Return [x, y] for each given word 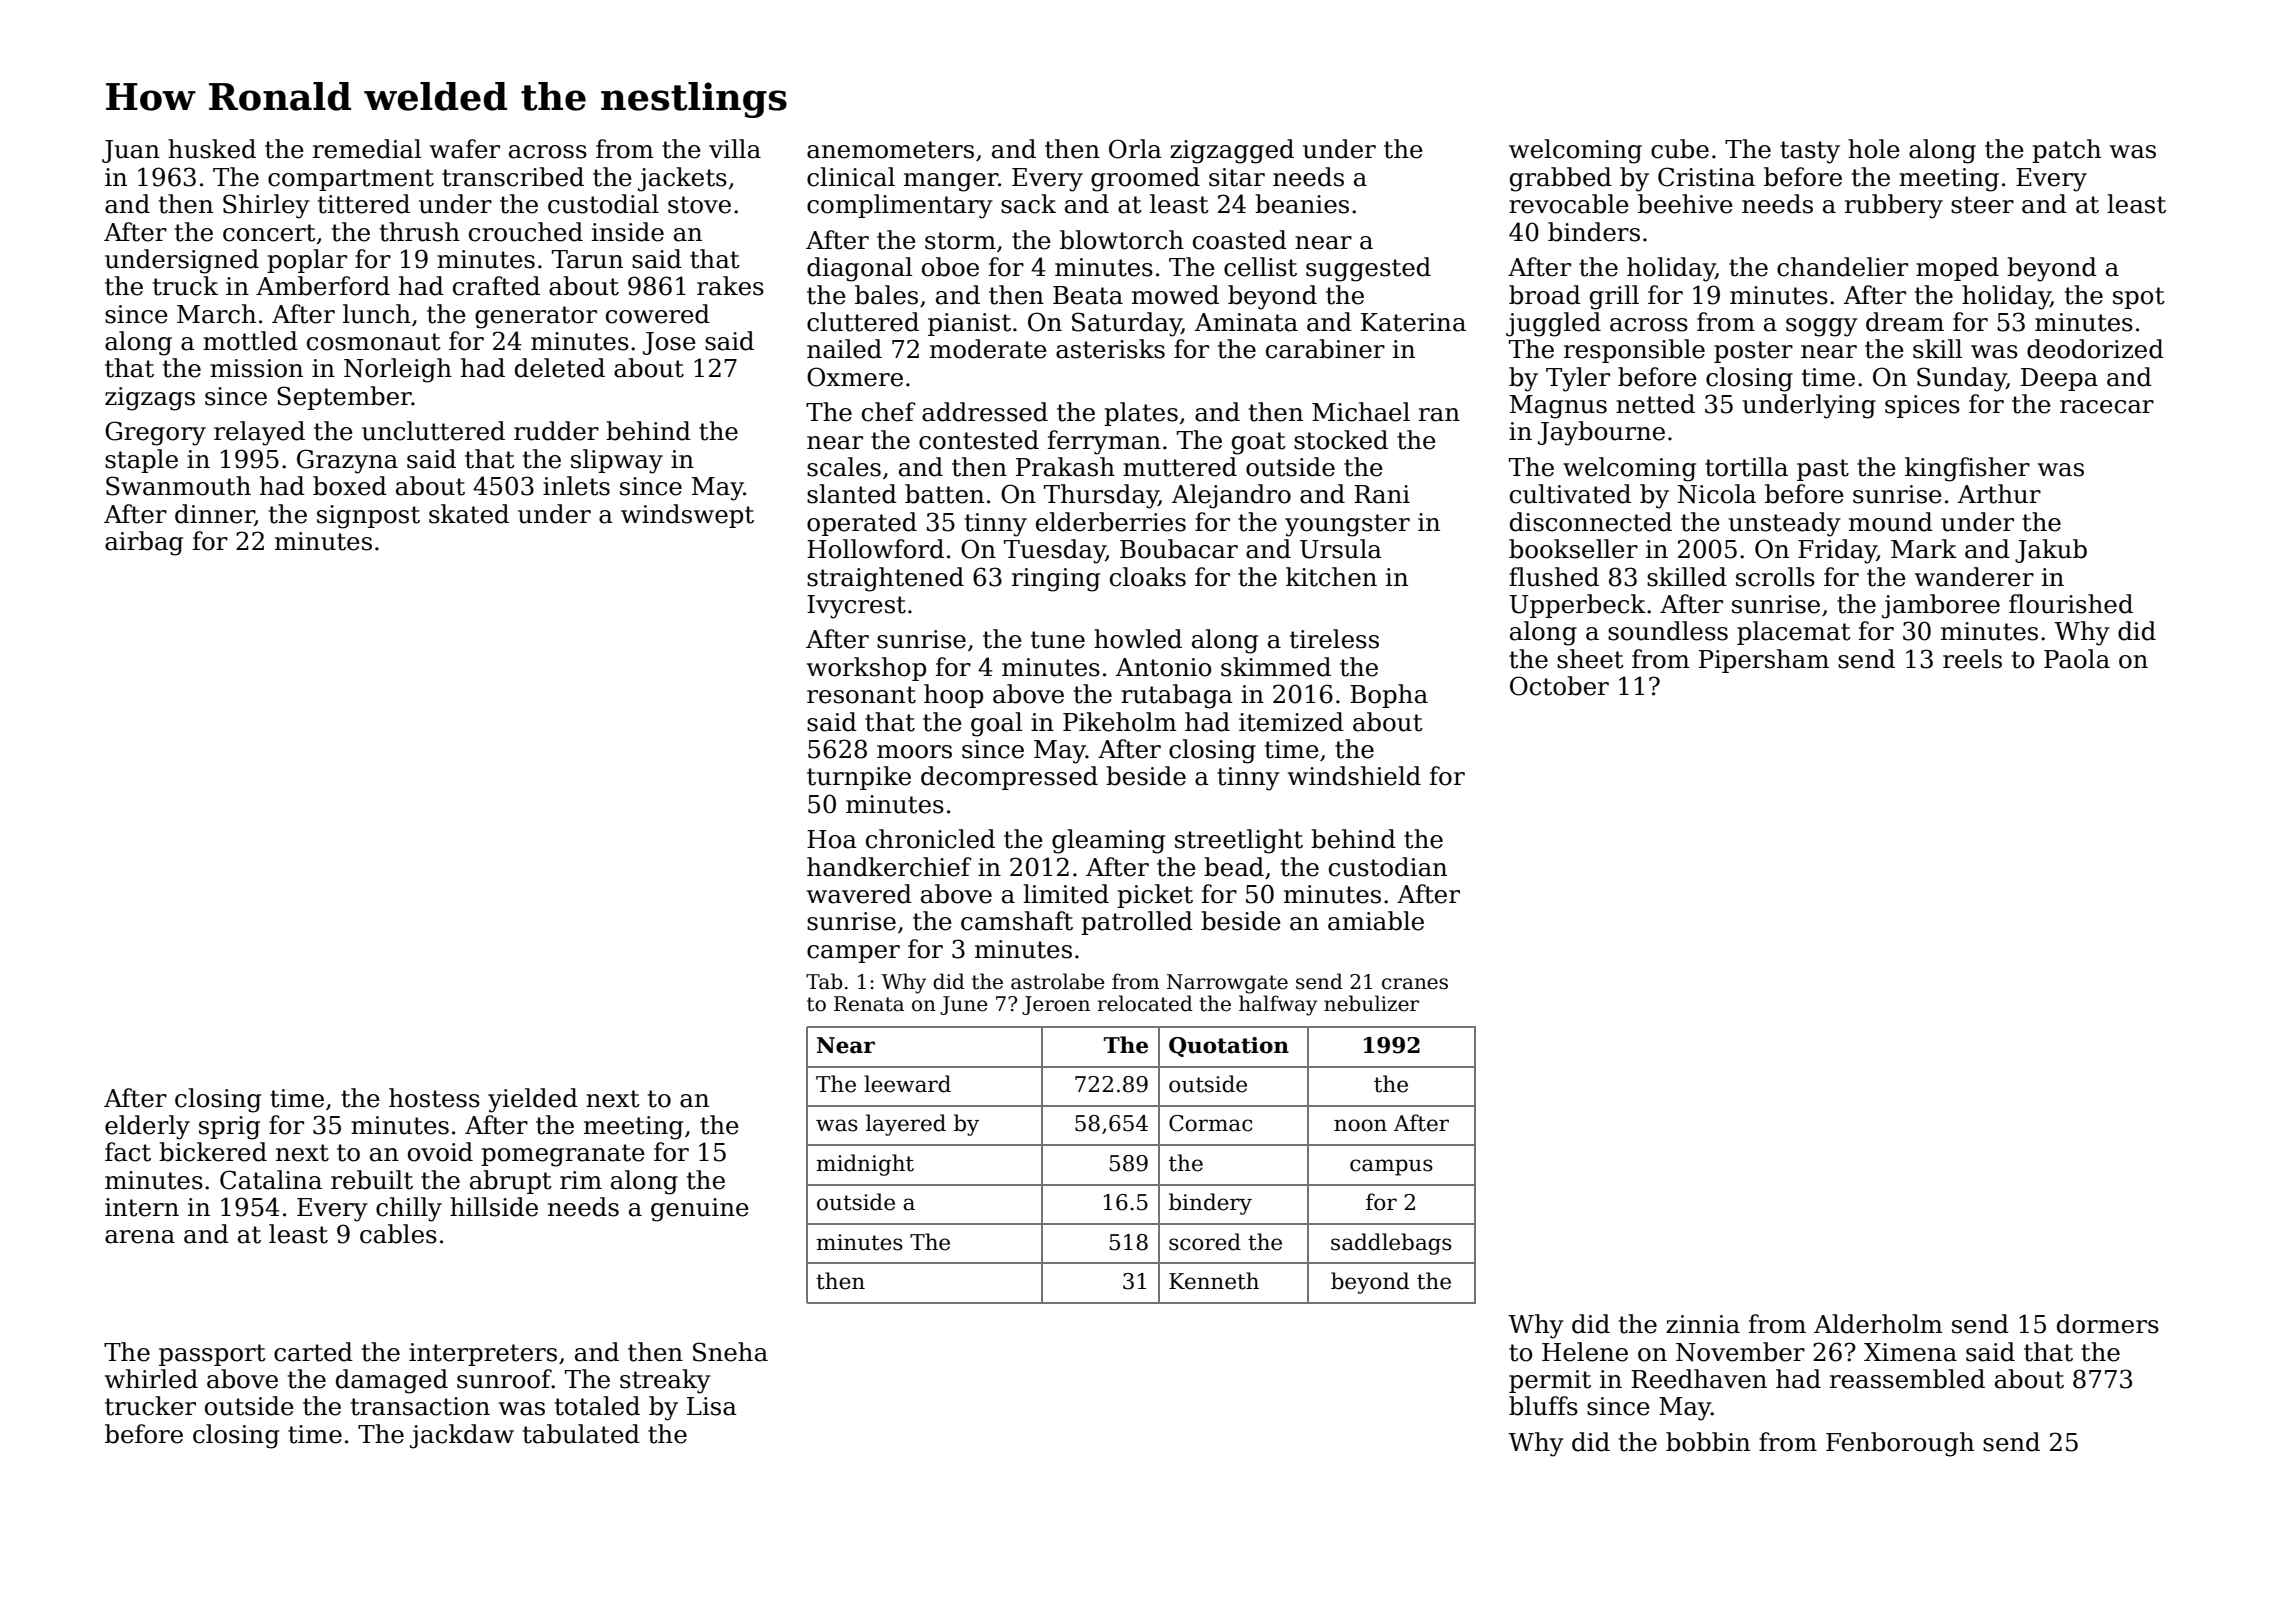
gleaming [1108, 841]
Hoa [832, 839]
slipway [617, 461]
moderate [988, 349]
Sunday [1961, 379]
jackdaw [462, 1436]
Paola [2077, 659]
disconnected [1591, 522]
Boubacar [1179, 549]
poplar [307, 261]
